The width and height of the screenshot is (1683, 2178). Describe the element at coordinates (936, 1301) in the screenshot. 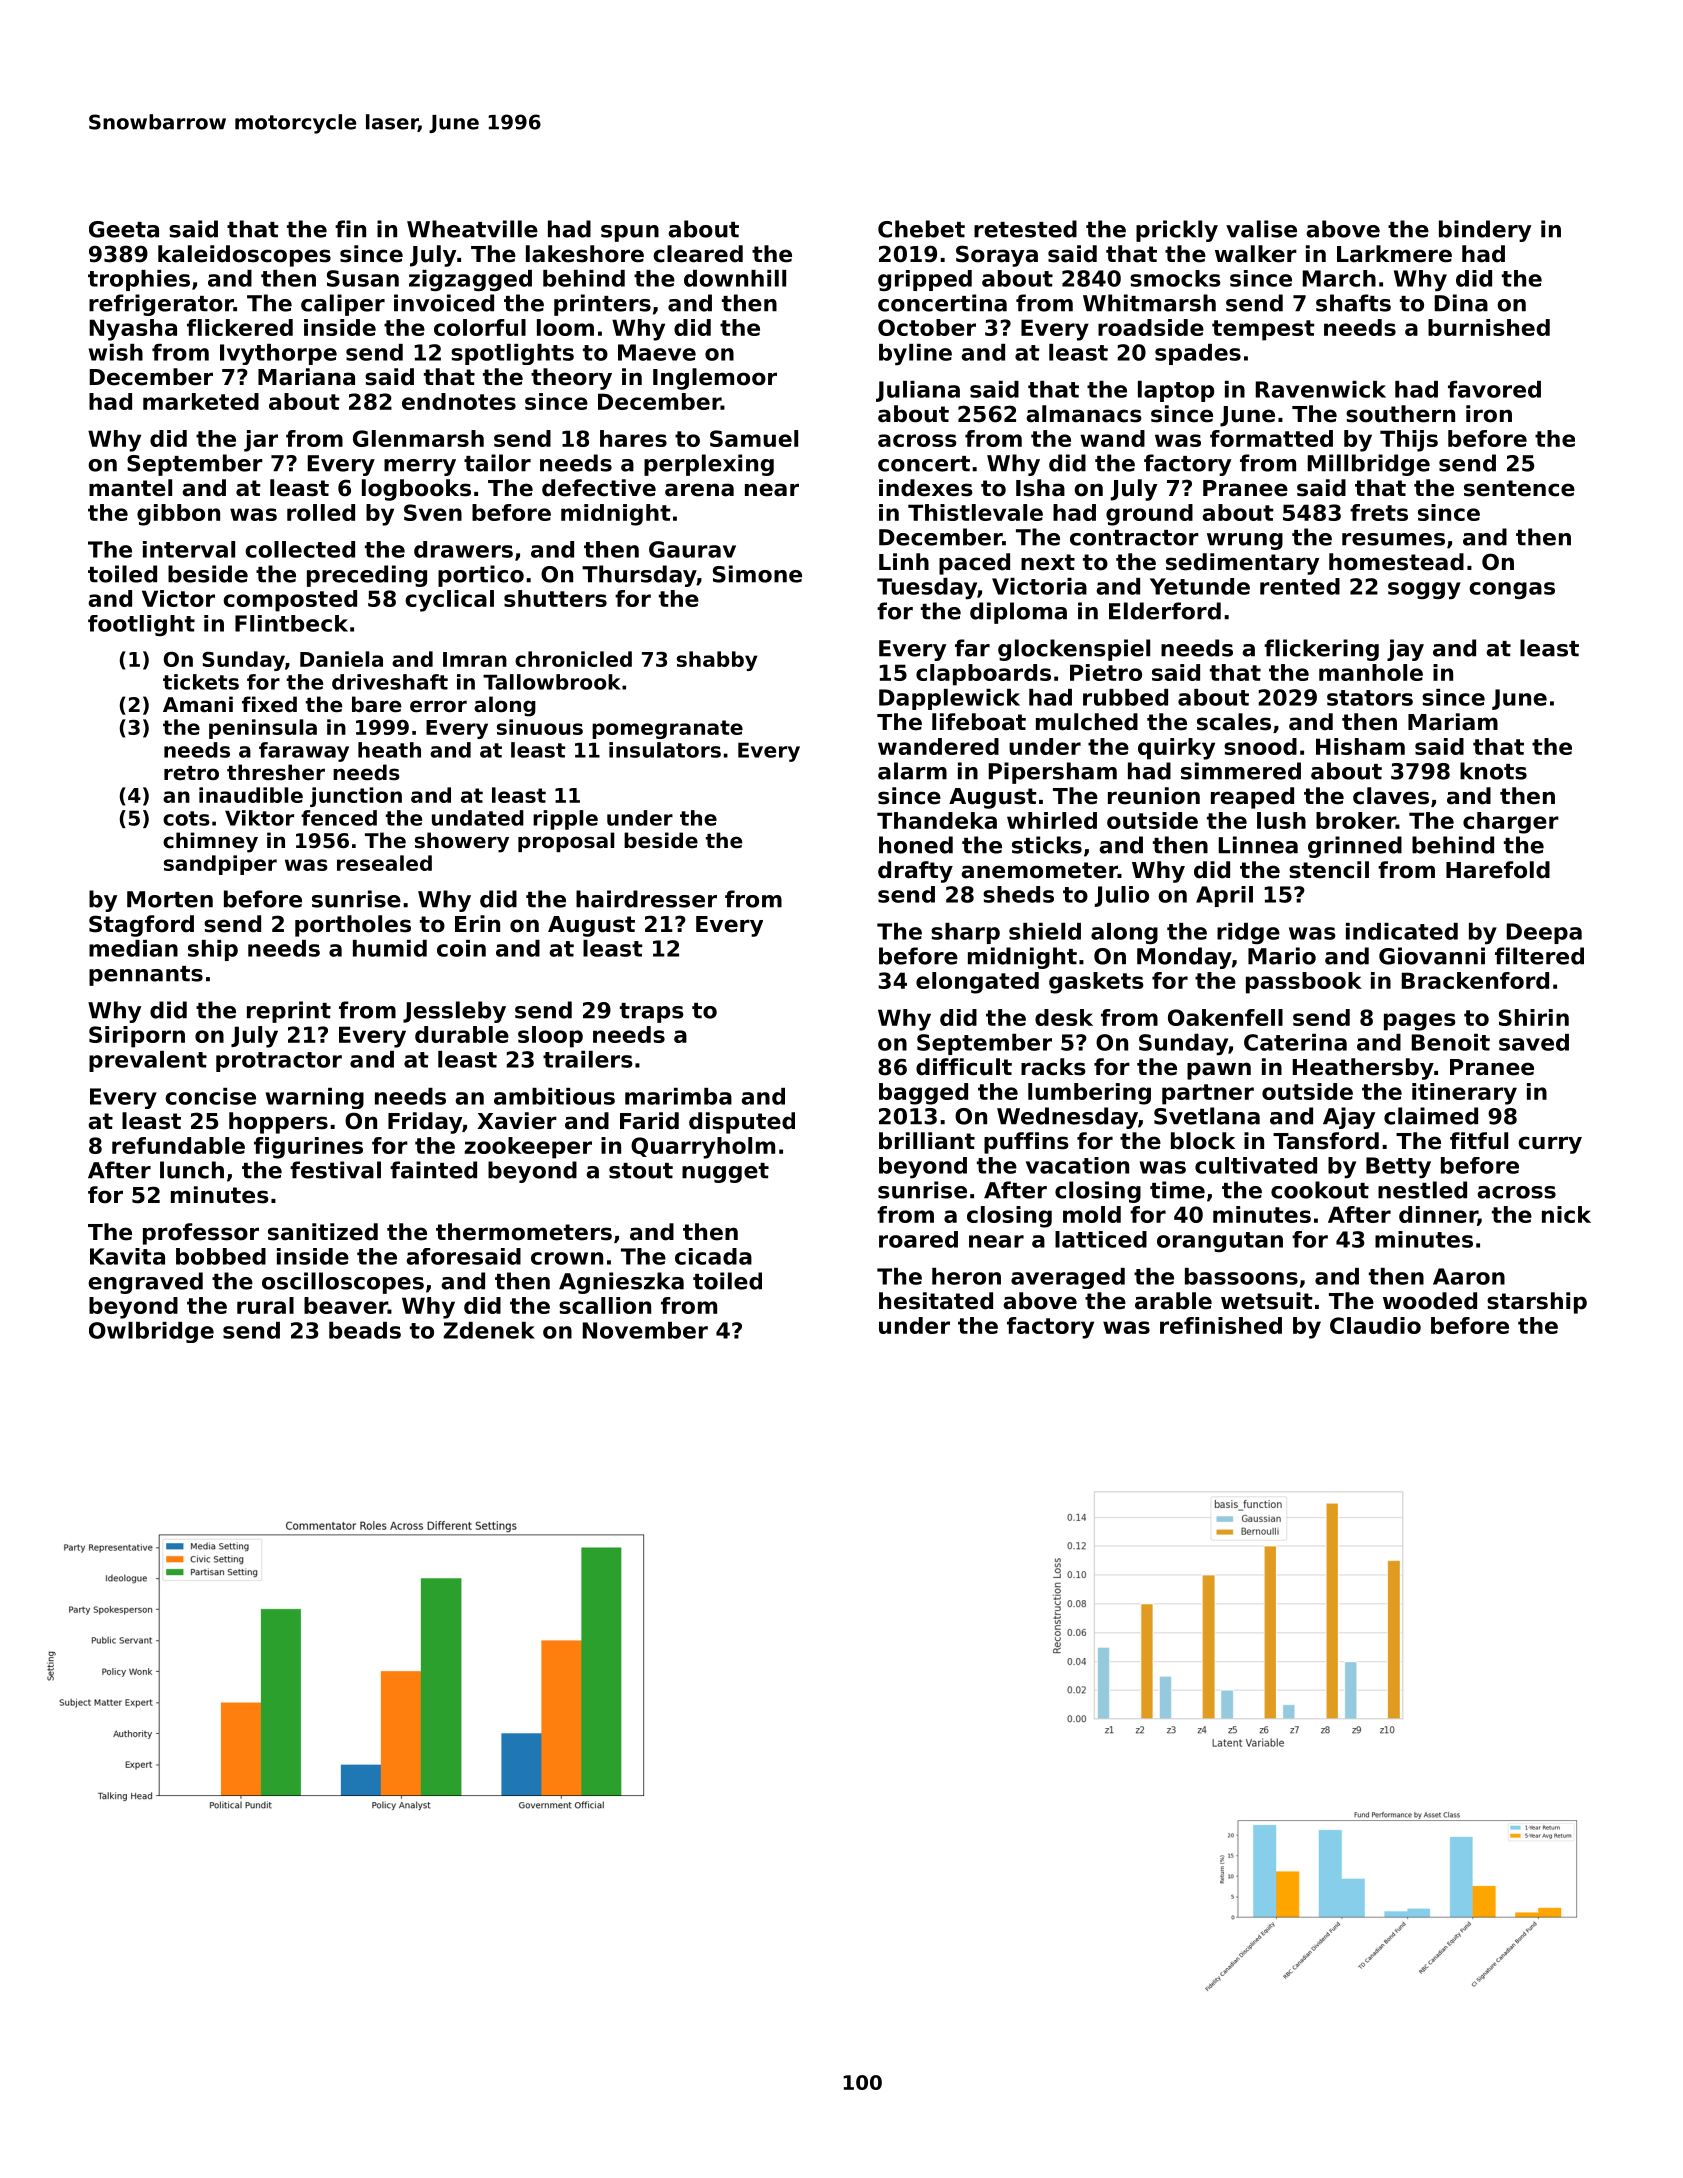

I see `hesitated` at that location.
